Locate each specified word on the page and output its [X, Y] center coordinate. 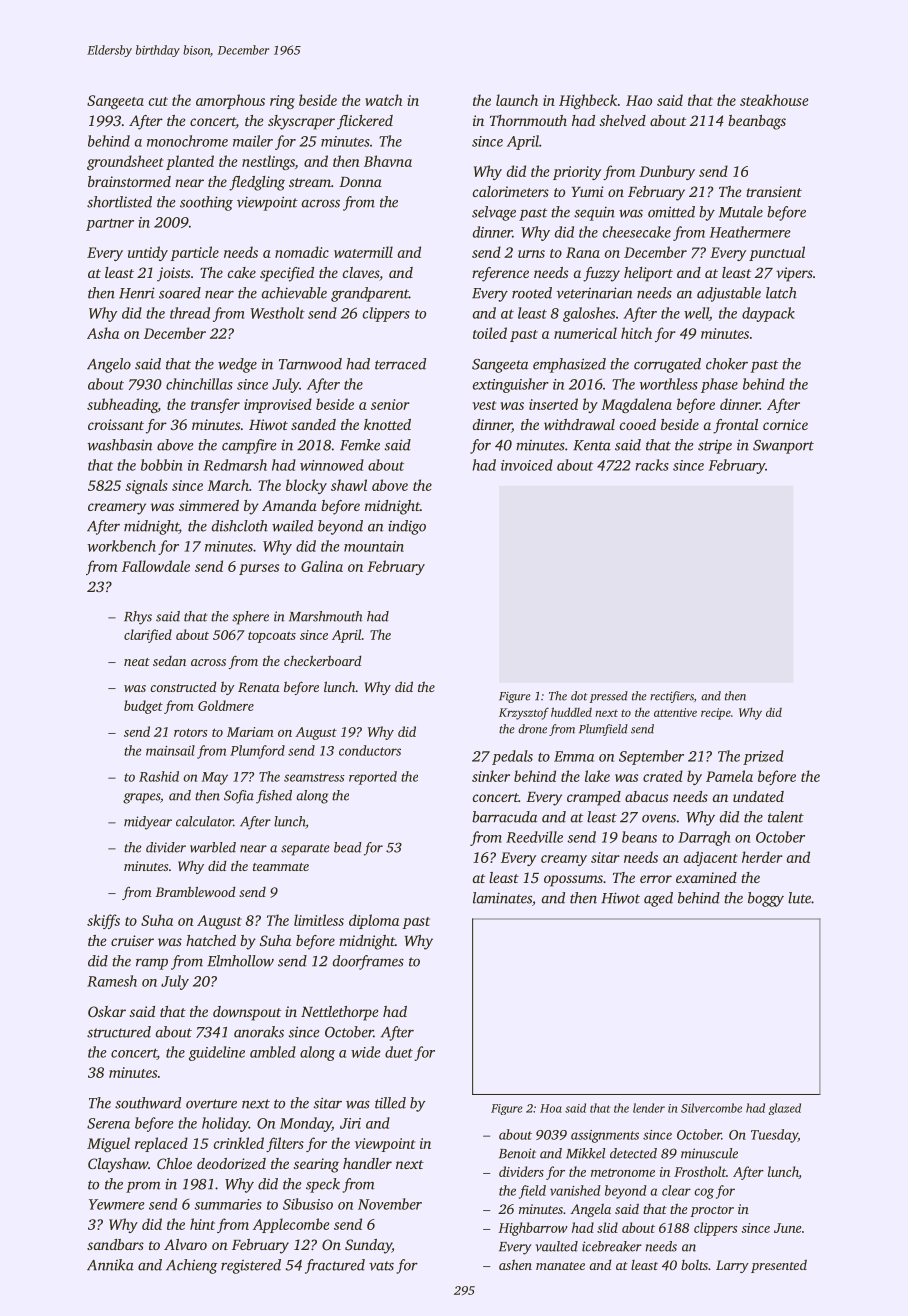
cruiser [132, 940]
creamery [117, 509]
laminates [502, 898]
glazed [784, 1109]
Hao [639, 100]
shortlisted [119, 202]
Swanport [783, 447]
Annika [110, 1265]
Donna [360, 182]
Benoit [517, 1153]
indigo [407, 527]
